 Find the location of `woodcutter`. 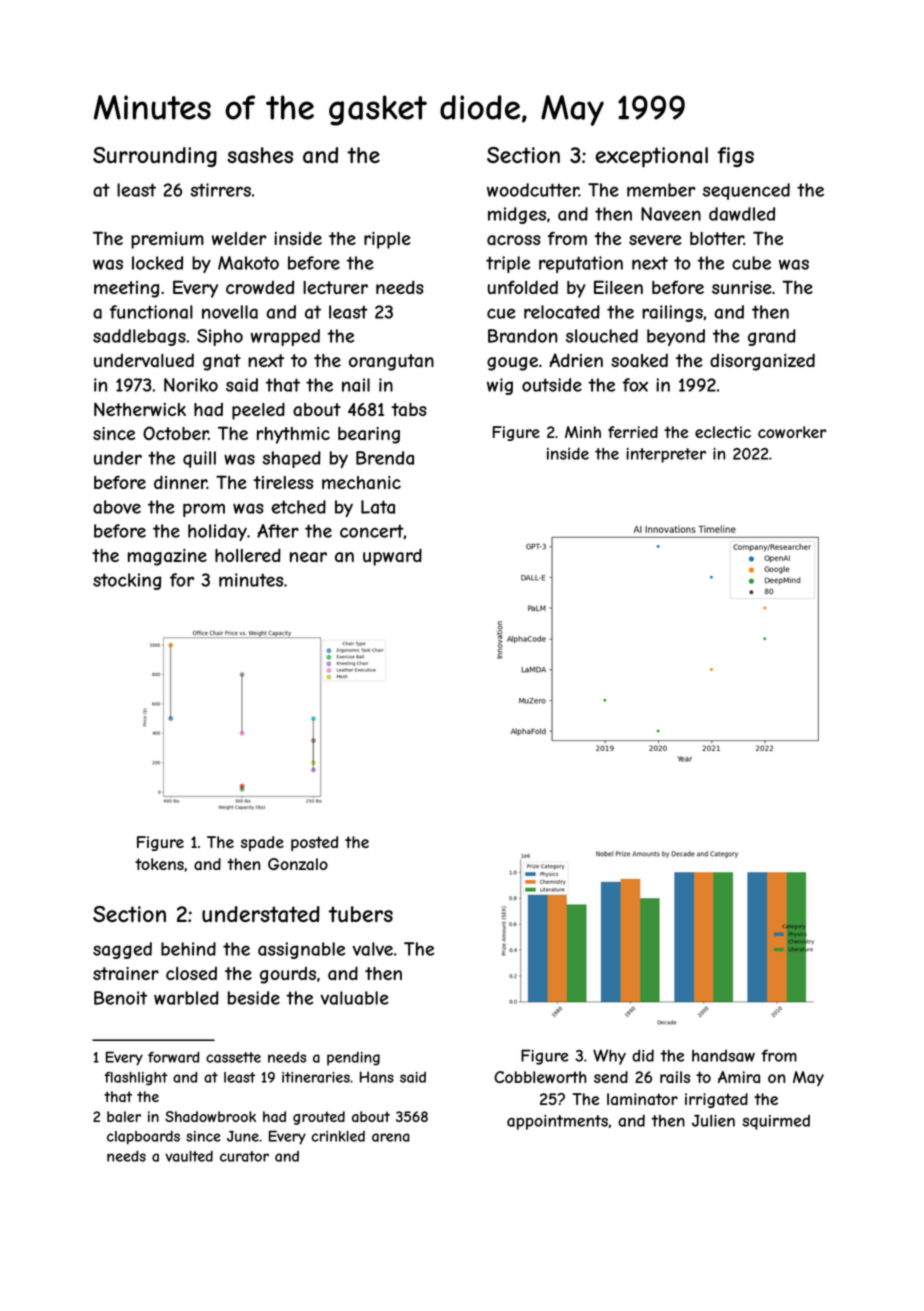

woodcutter is located at coordinates (533, 190).
